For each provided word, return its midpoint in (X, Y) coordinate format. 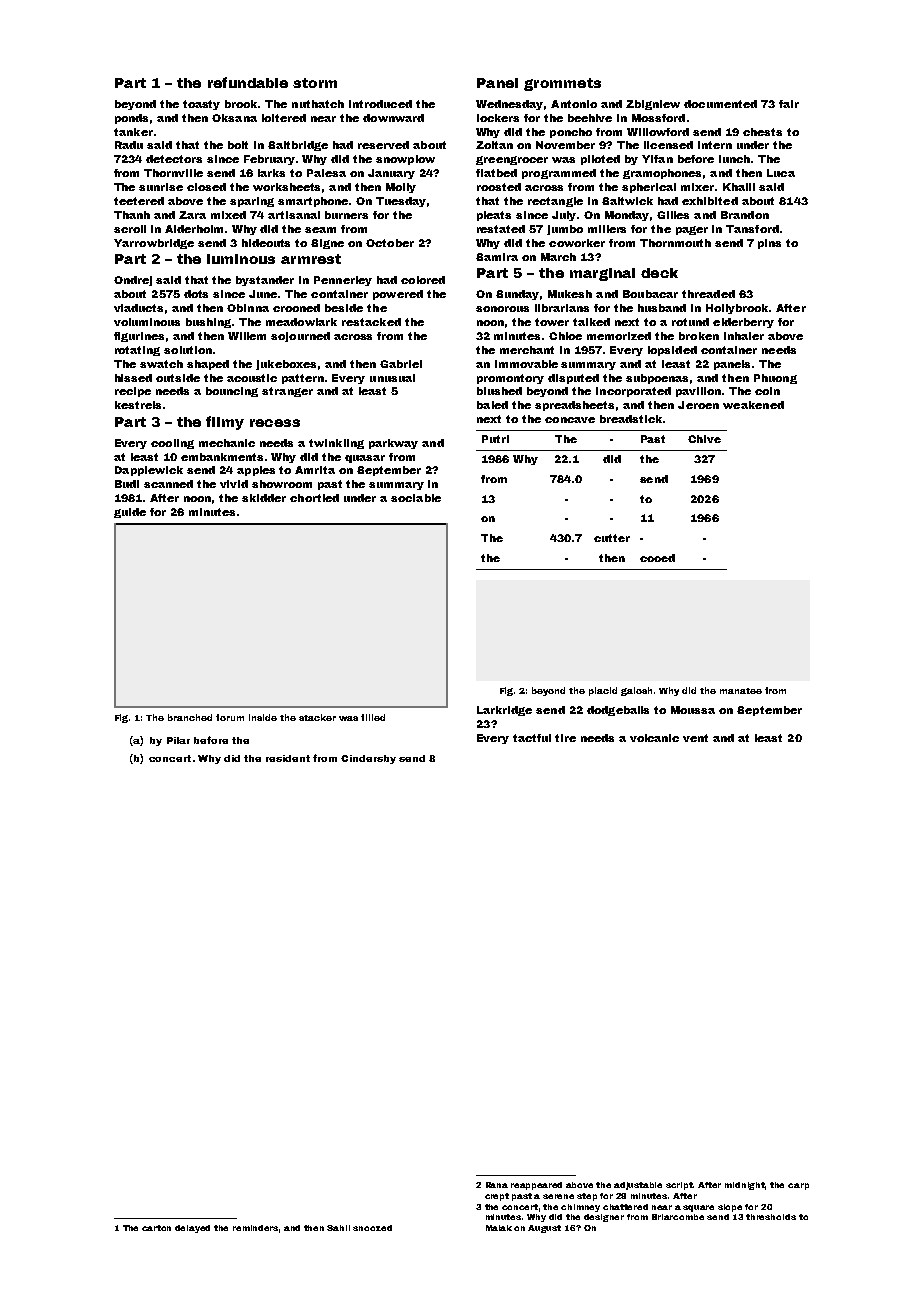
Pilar (178, 740)
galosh (636, 691)
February (269, 160)
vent (695, 738)
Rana (497, 1185)
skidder (264, 498)
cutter (612, 538)
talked (591, 322)
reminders (255, 1228)
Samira (497, 257)
